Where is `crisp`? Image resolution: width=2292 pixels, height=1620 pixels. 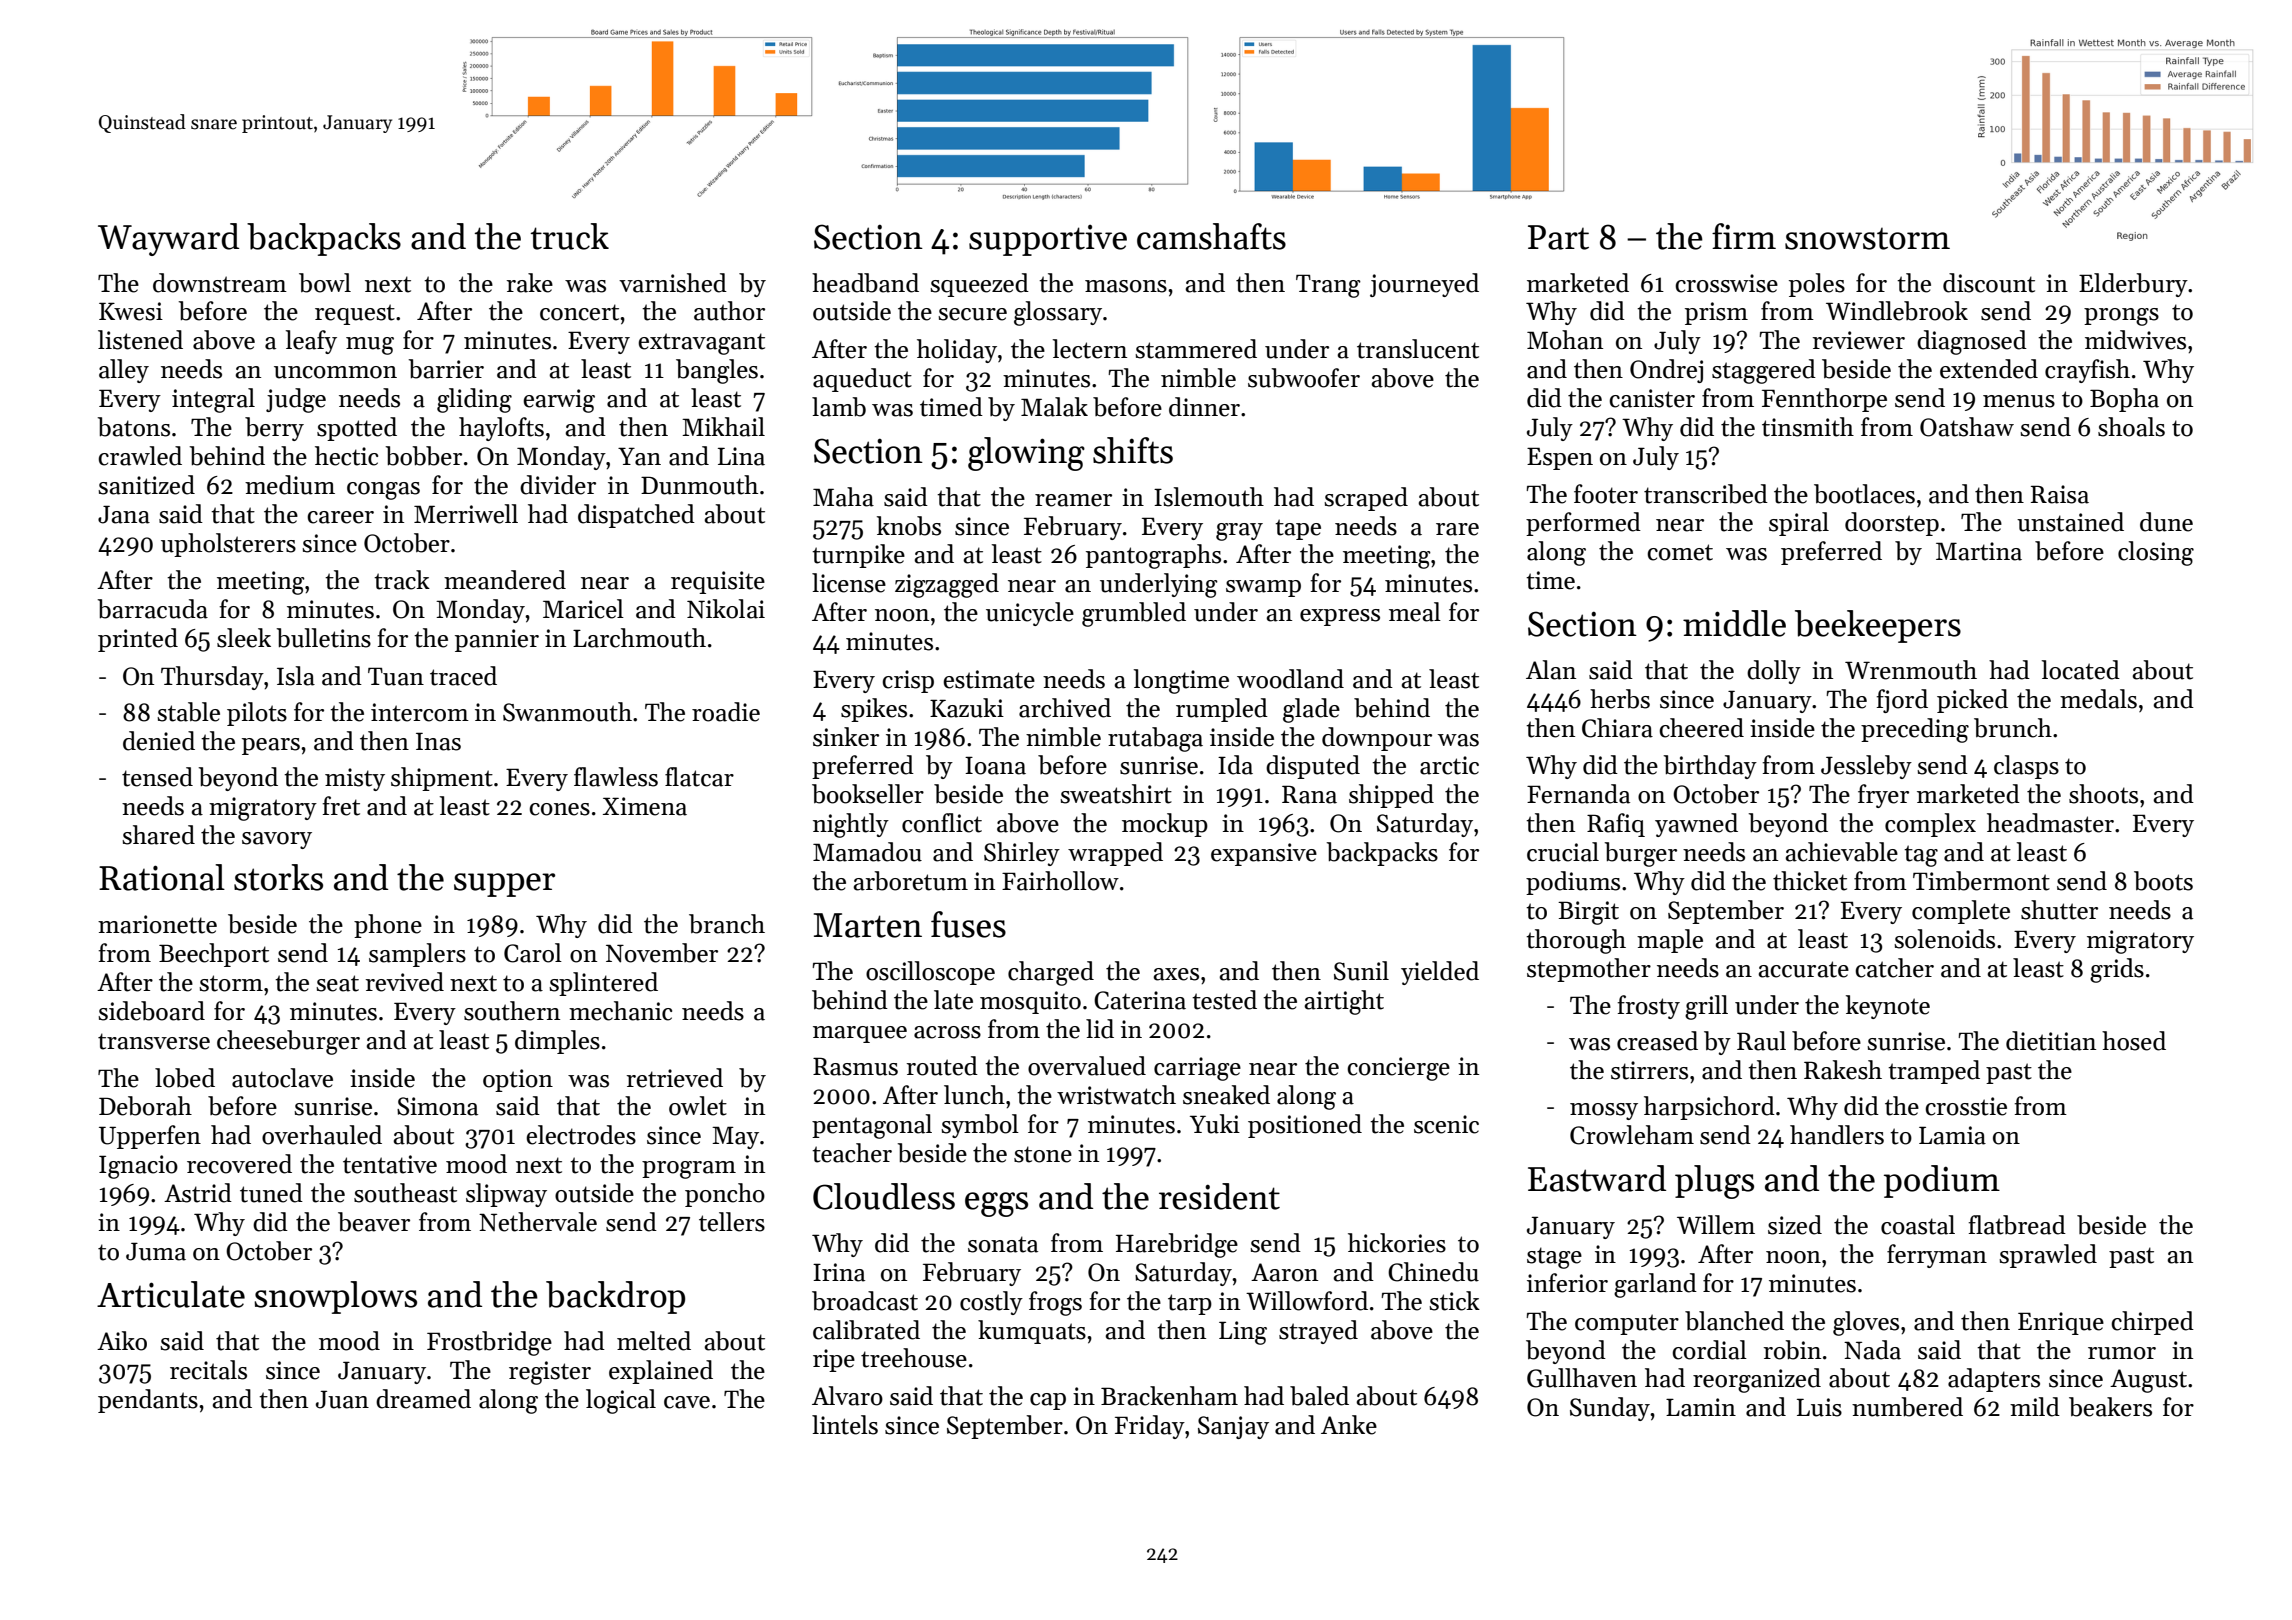 crisp is located at coordinates (908, 681).
